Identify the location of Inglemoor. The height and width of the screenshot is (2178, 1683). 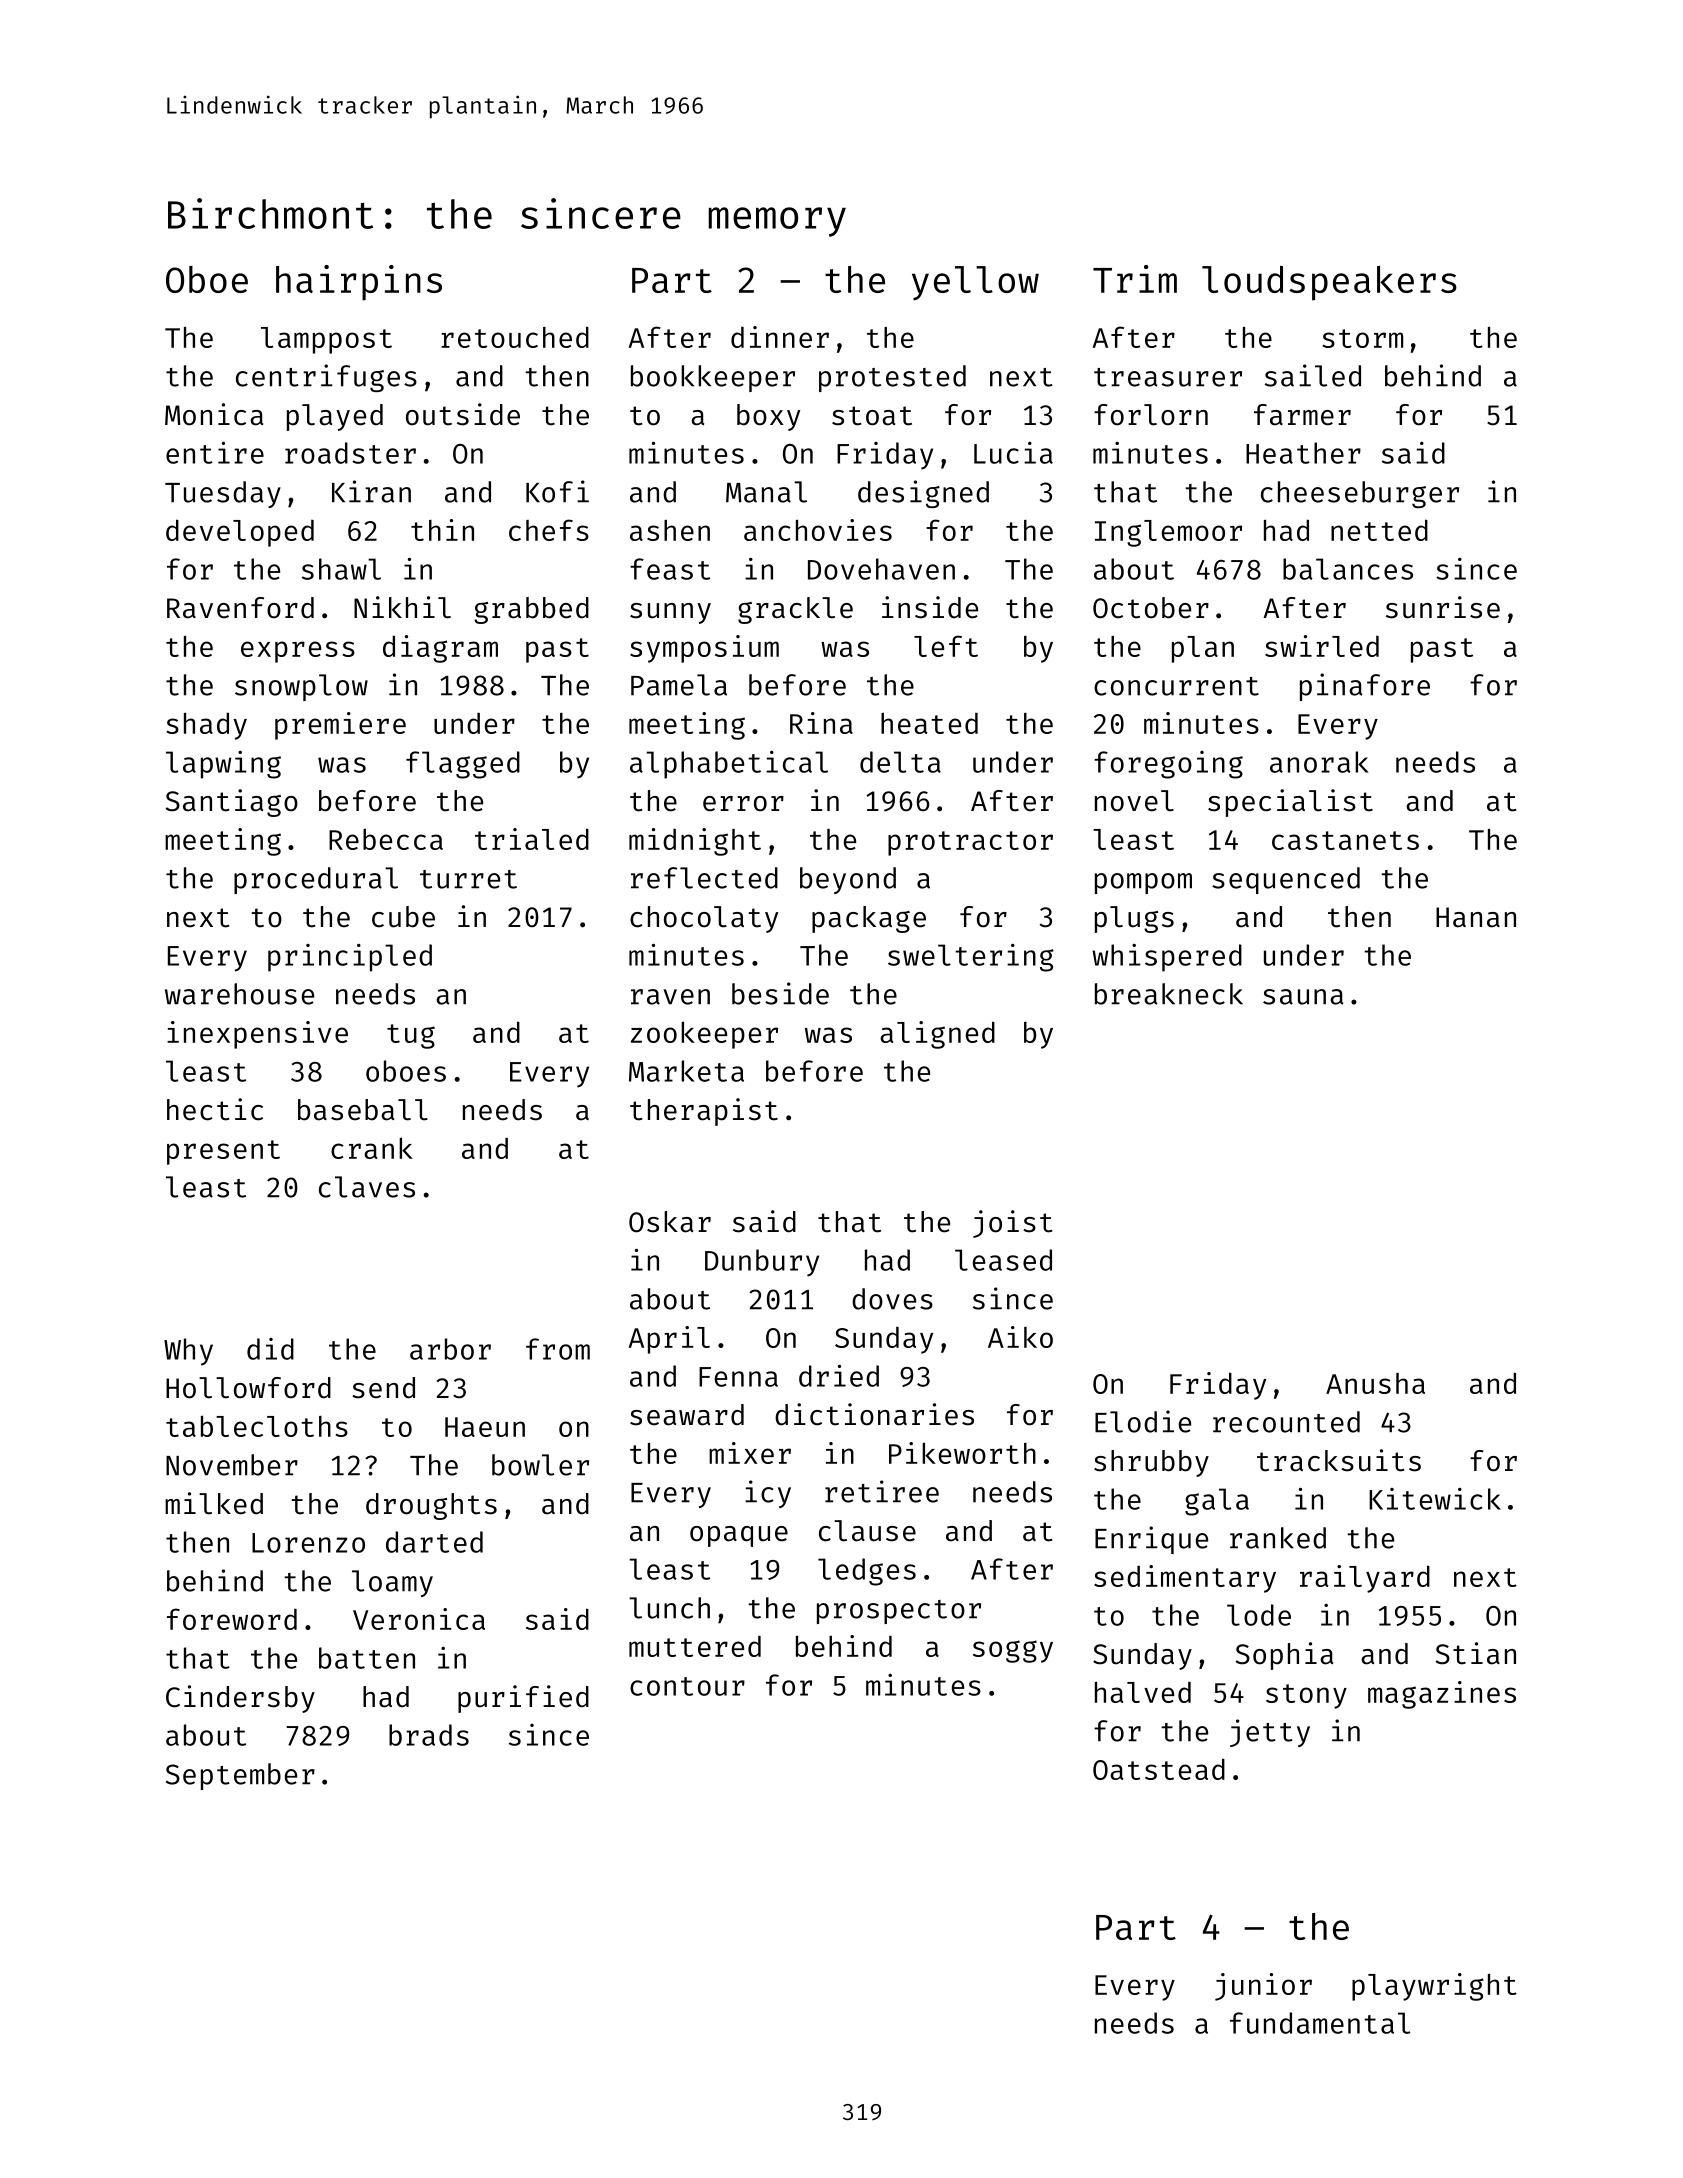
(1168, 533).
